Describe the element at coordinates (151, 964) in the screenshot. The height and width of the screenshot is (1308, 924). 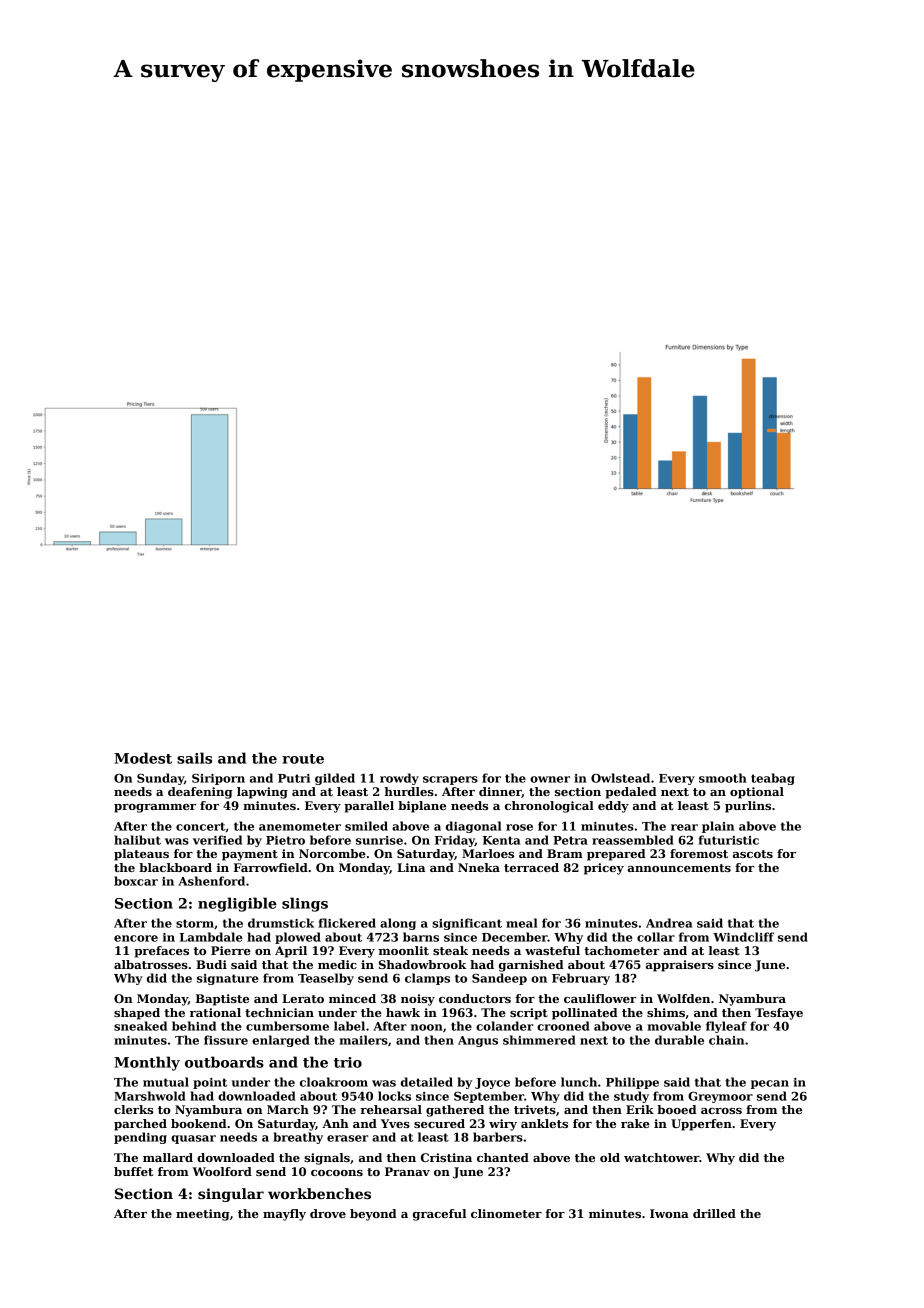
I see `albatrosses` at that location.
